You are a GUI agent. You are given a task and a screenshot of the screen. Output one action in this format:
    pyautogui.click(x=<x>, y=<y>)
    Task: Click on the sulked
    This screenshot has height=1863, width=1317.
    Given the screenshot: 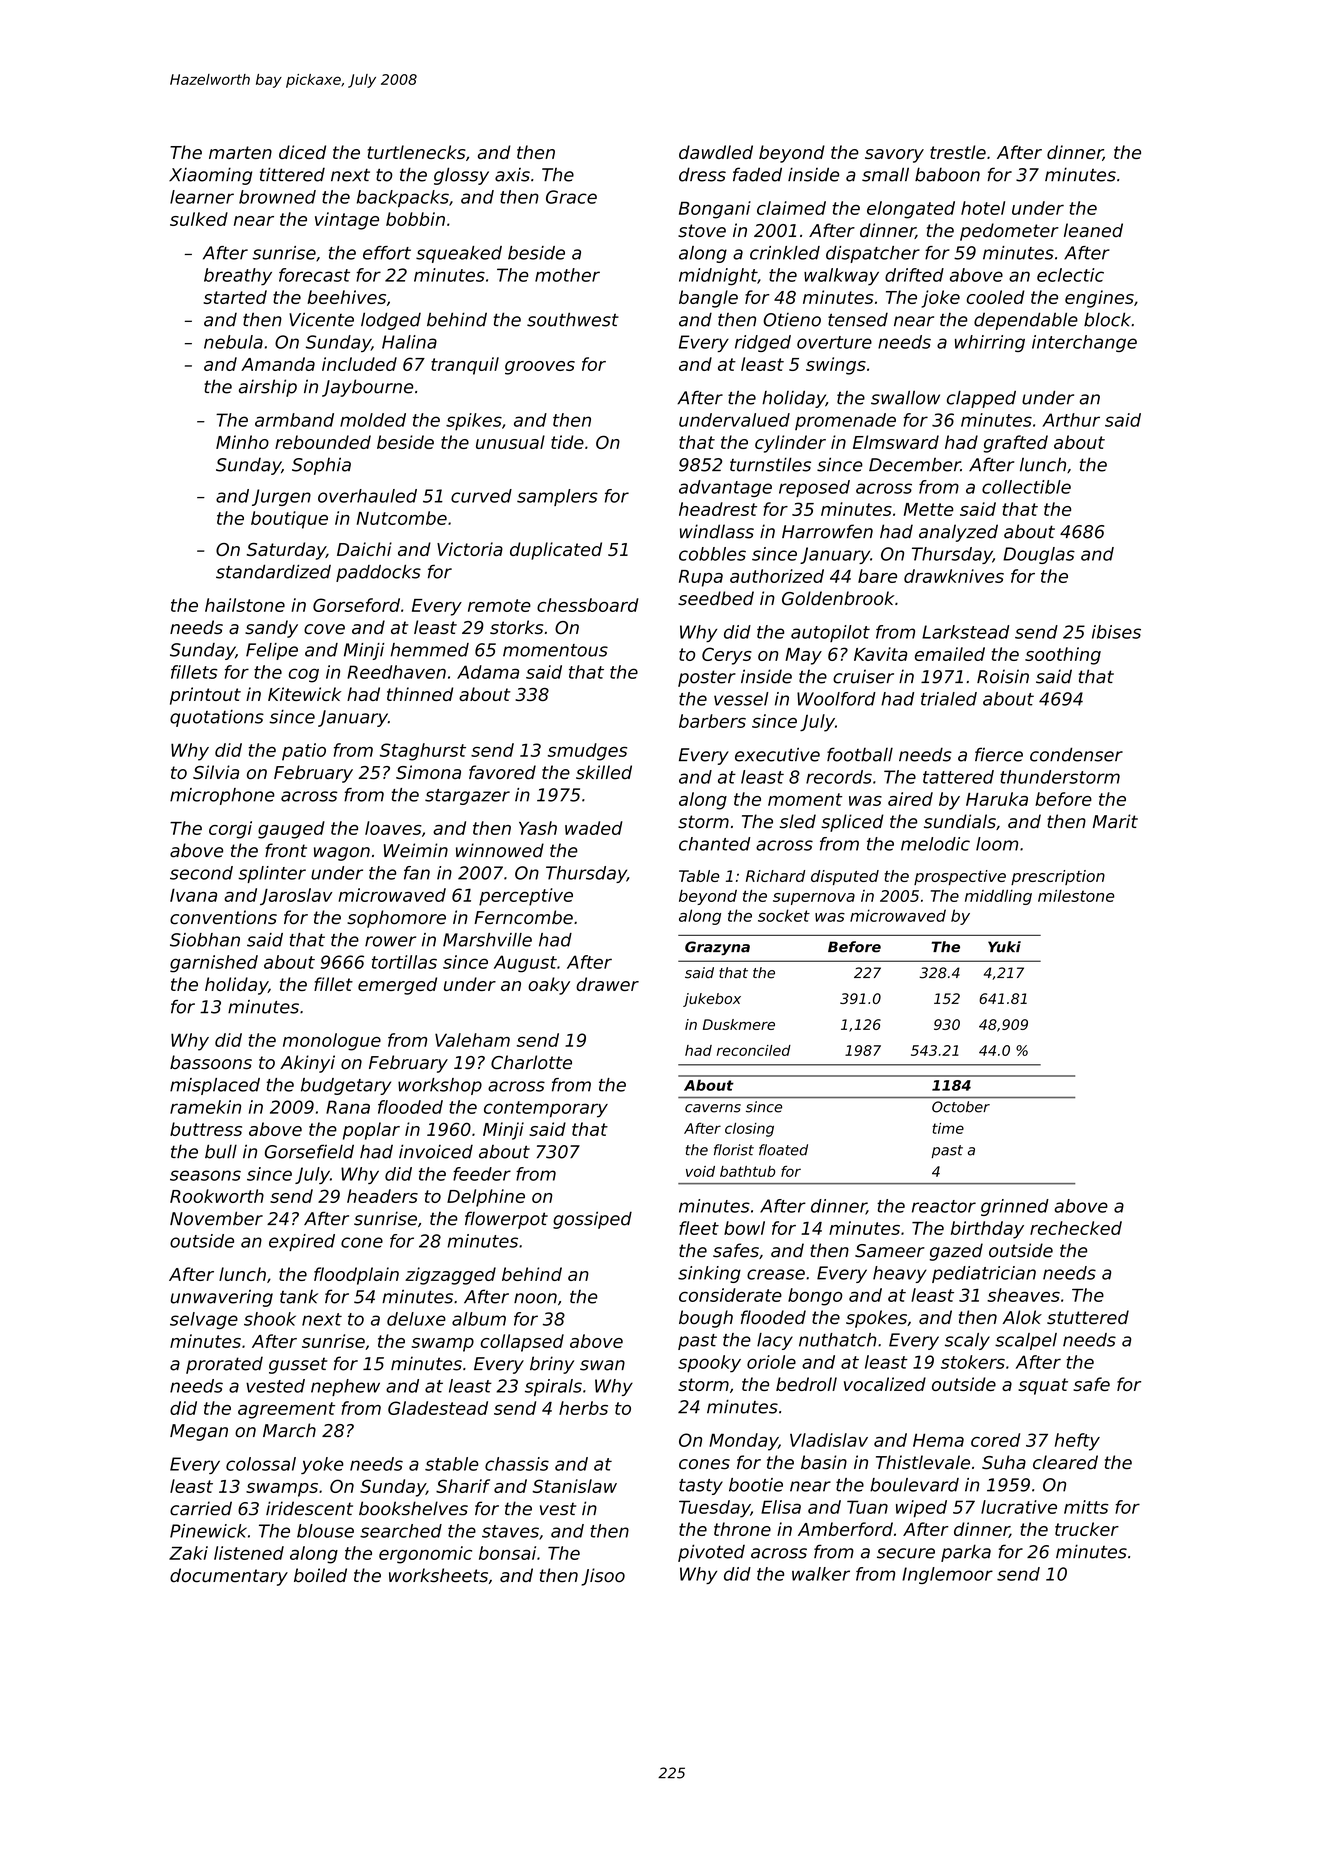 What is the action you would take?
    pyautogui.click(x=199, y=219)
